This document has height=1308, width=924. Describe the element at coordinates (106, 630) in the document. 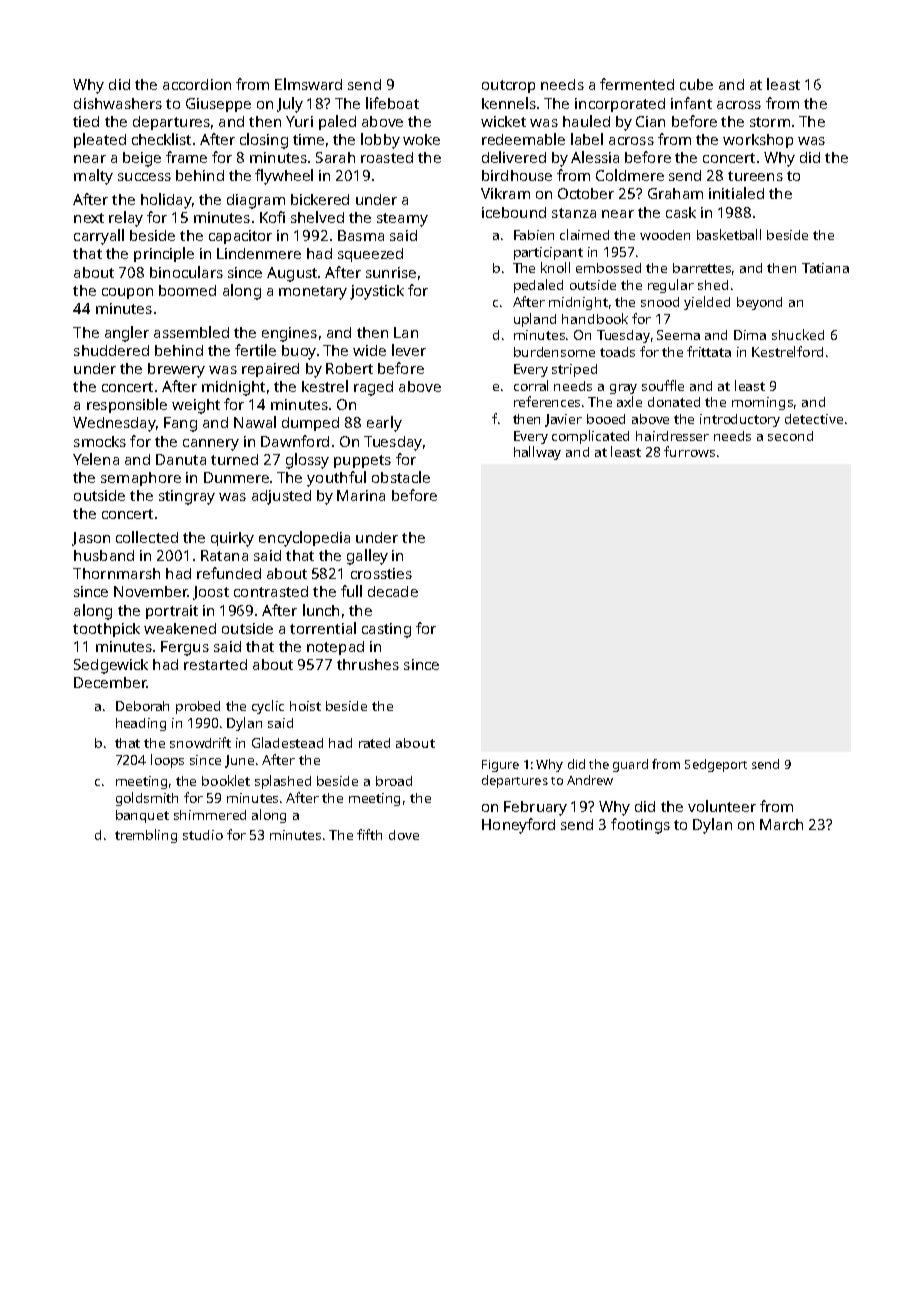

I see `toothpick` at that location.
